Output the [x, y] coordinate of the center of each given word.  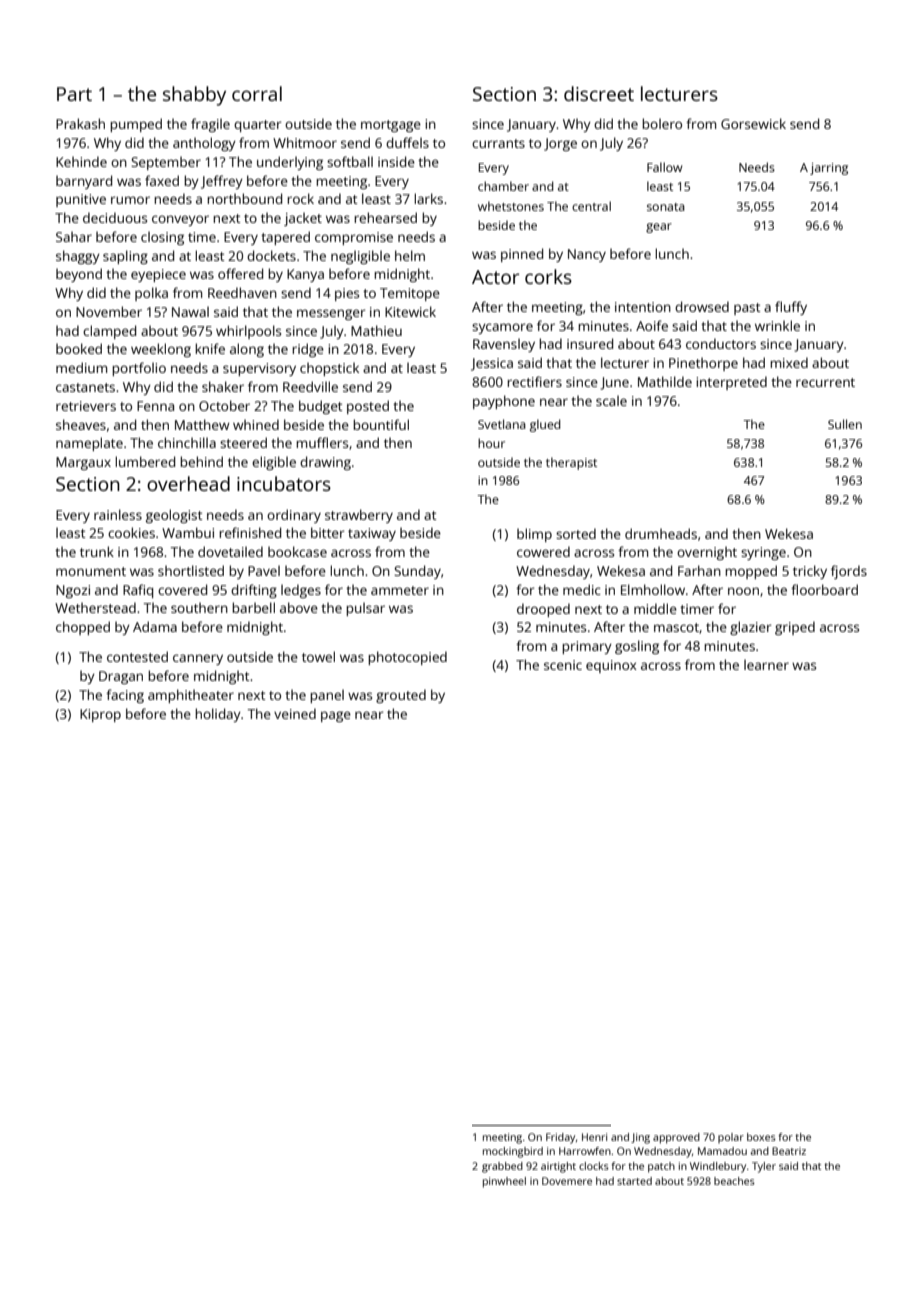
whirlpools [248, 332]
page [336, 716]
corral [257, 93]
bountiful [381, 424]
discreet [599, 93]
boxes [761, 1137]
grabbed [502, 1167]
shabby [194, 96]
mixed [789, 362]
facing [125, 696]
